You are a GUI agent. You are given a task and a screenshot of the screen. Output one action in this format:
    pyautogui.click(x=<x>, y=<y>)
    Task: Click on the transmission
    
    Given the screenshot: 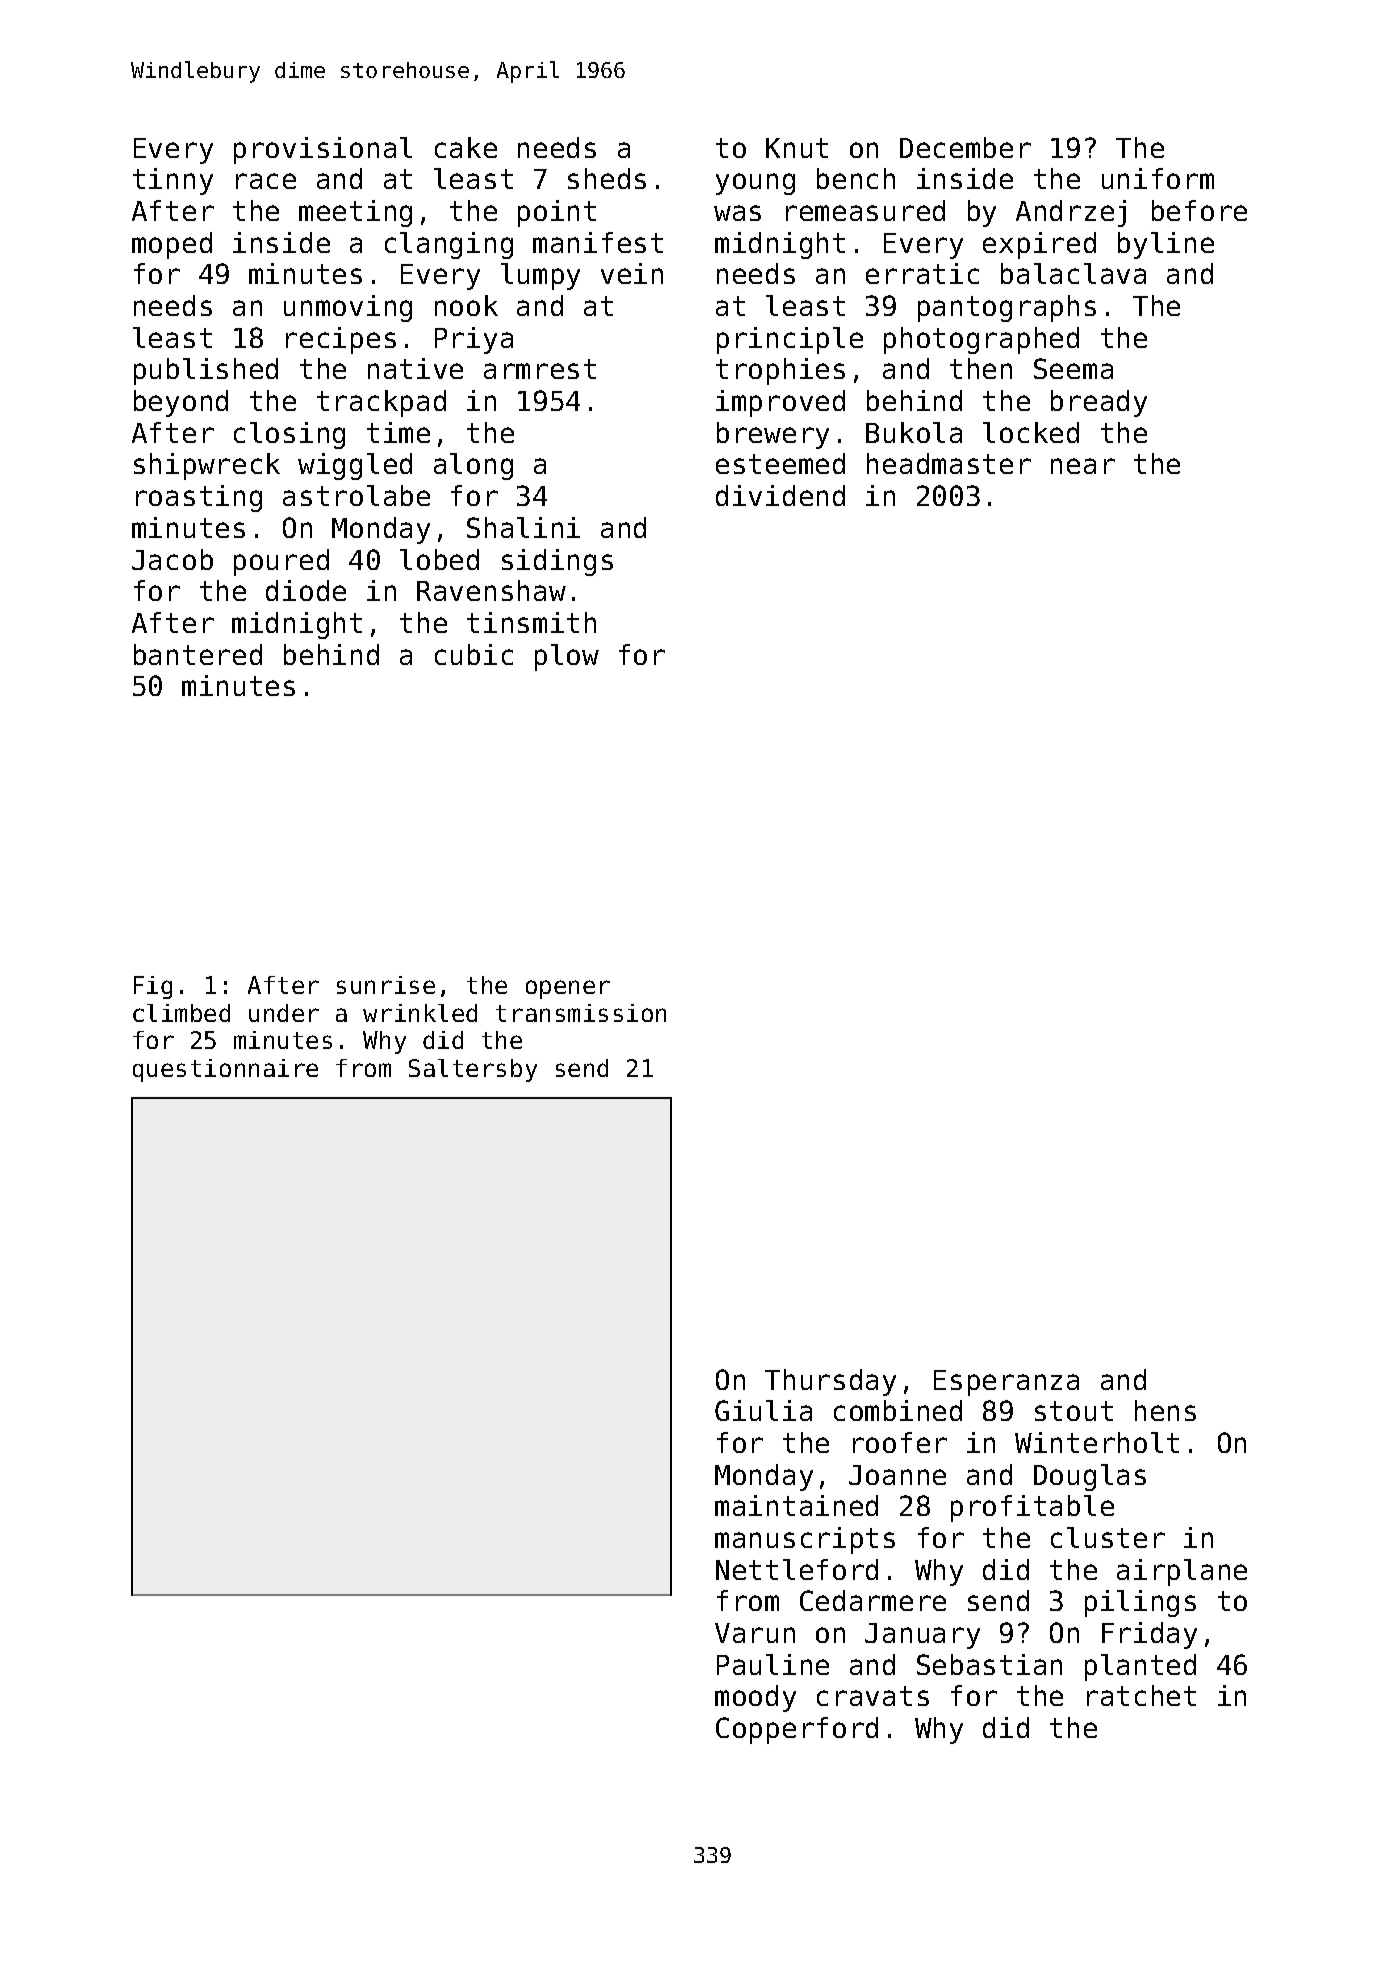 What is the action you would take?
    pyautogui.click(x=581, y=1013)
